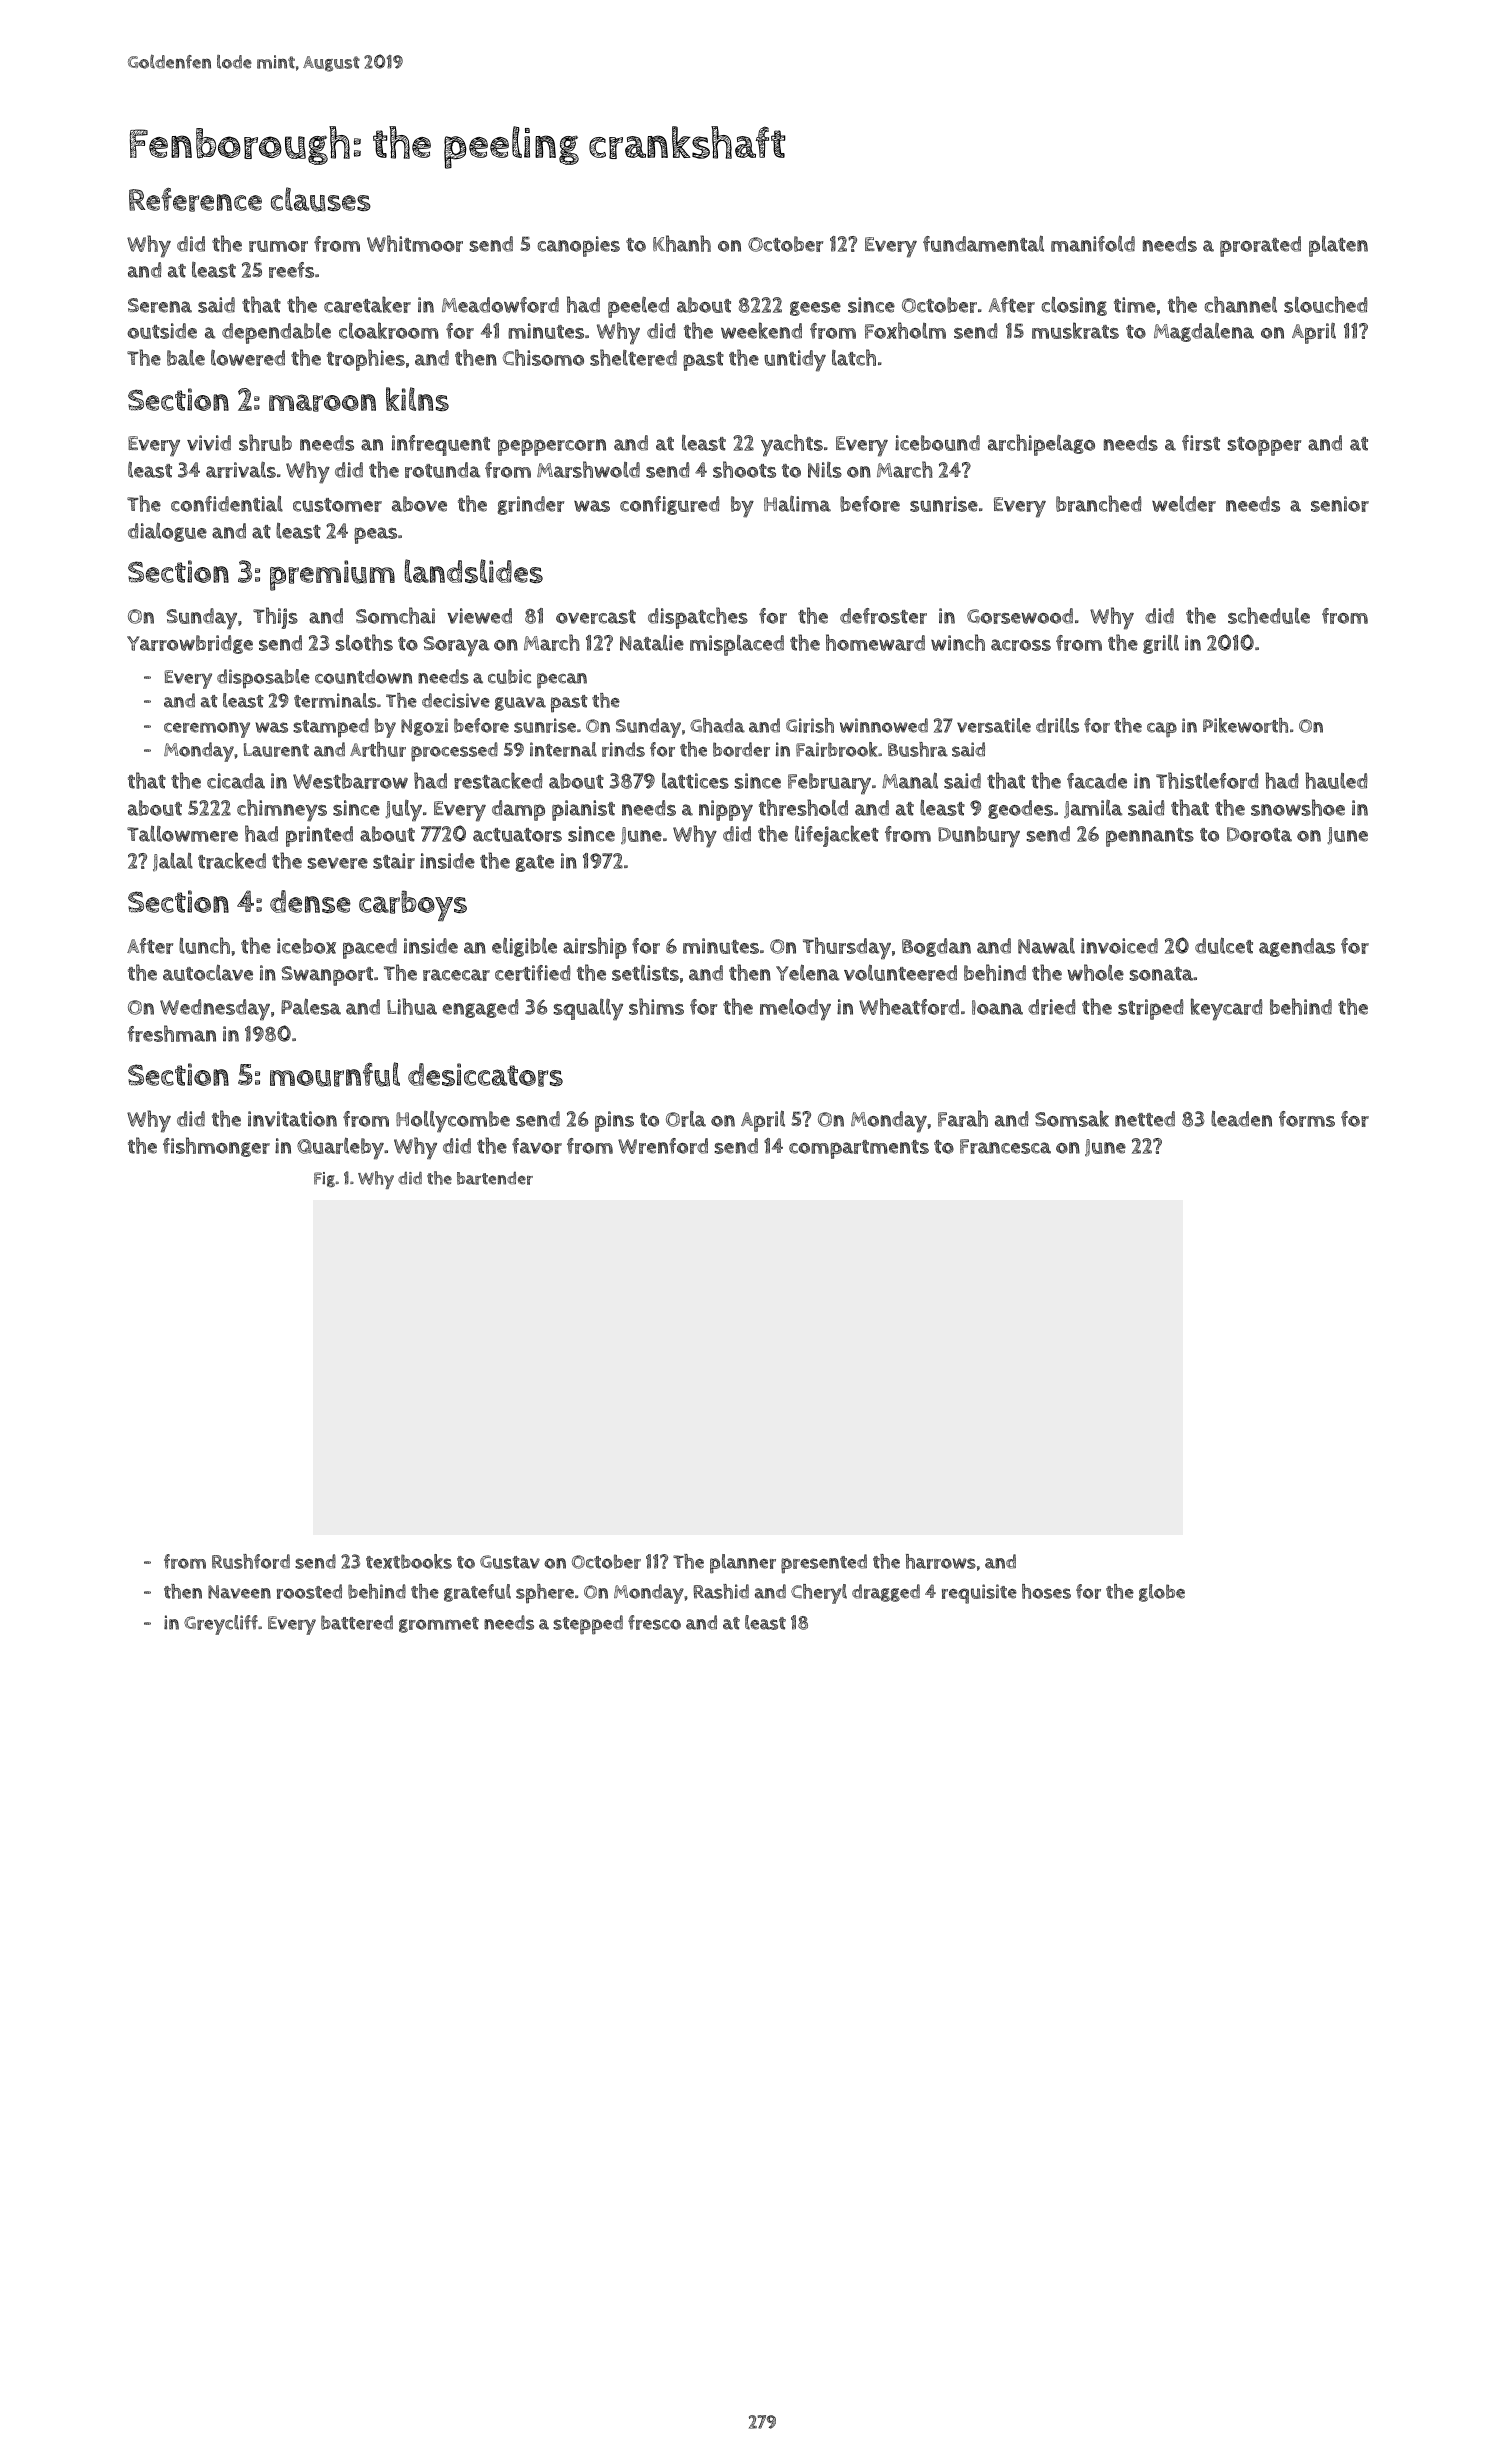 The image size is (1496, 2464). I want to click on overcast, so click(596, 617).
